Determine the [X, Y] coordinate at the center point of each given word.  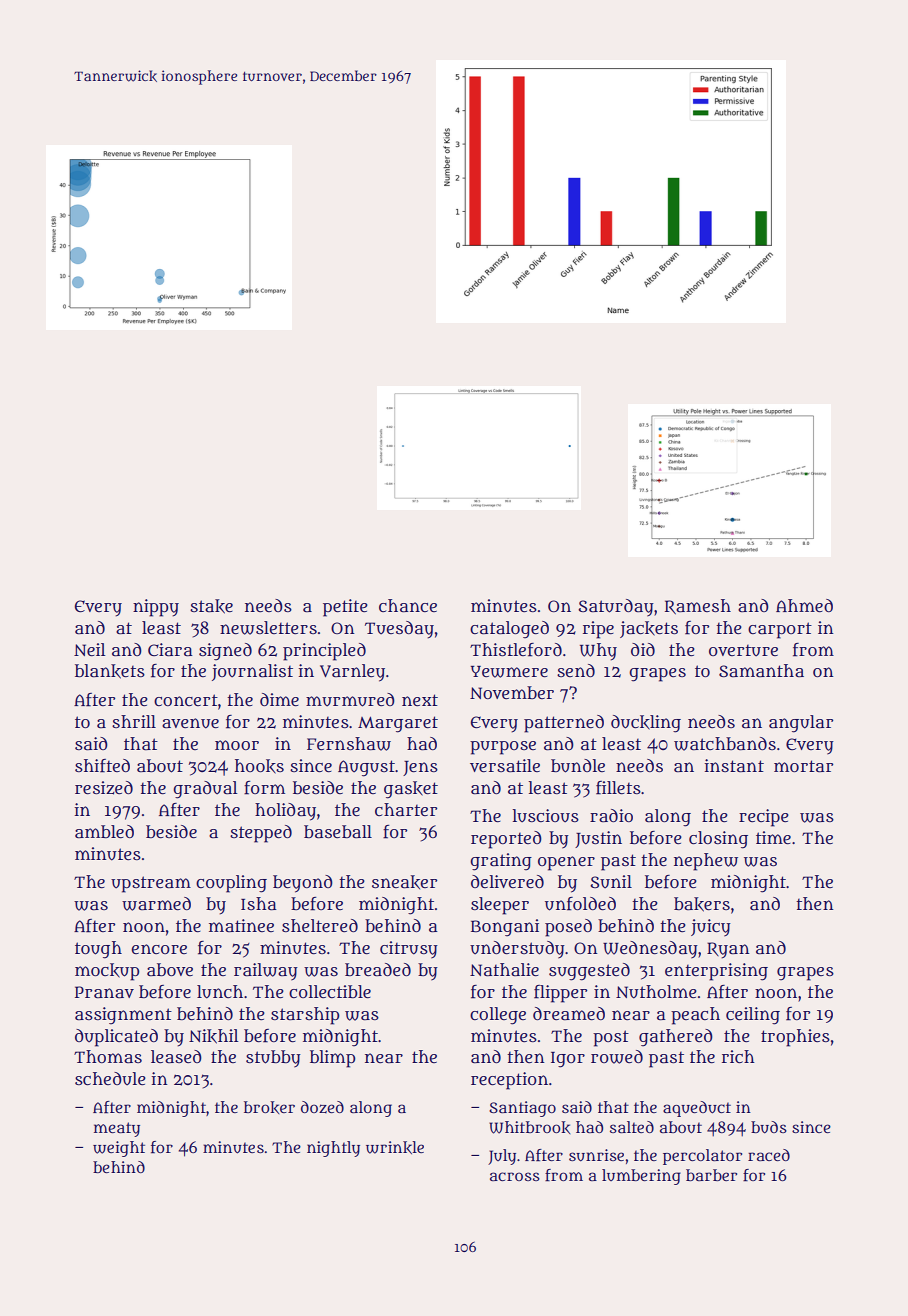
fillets [618, 788]
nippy [156, 608]
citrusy [409, 950]
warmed [156, 904]
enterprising [716, 972]
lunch [220, 992]
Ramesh [698, 607]
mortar [803, 766]
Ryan [728, 950]
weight [119, 1149]
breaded [378, 970]
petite [345, 608]
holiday [285, 812]
